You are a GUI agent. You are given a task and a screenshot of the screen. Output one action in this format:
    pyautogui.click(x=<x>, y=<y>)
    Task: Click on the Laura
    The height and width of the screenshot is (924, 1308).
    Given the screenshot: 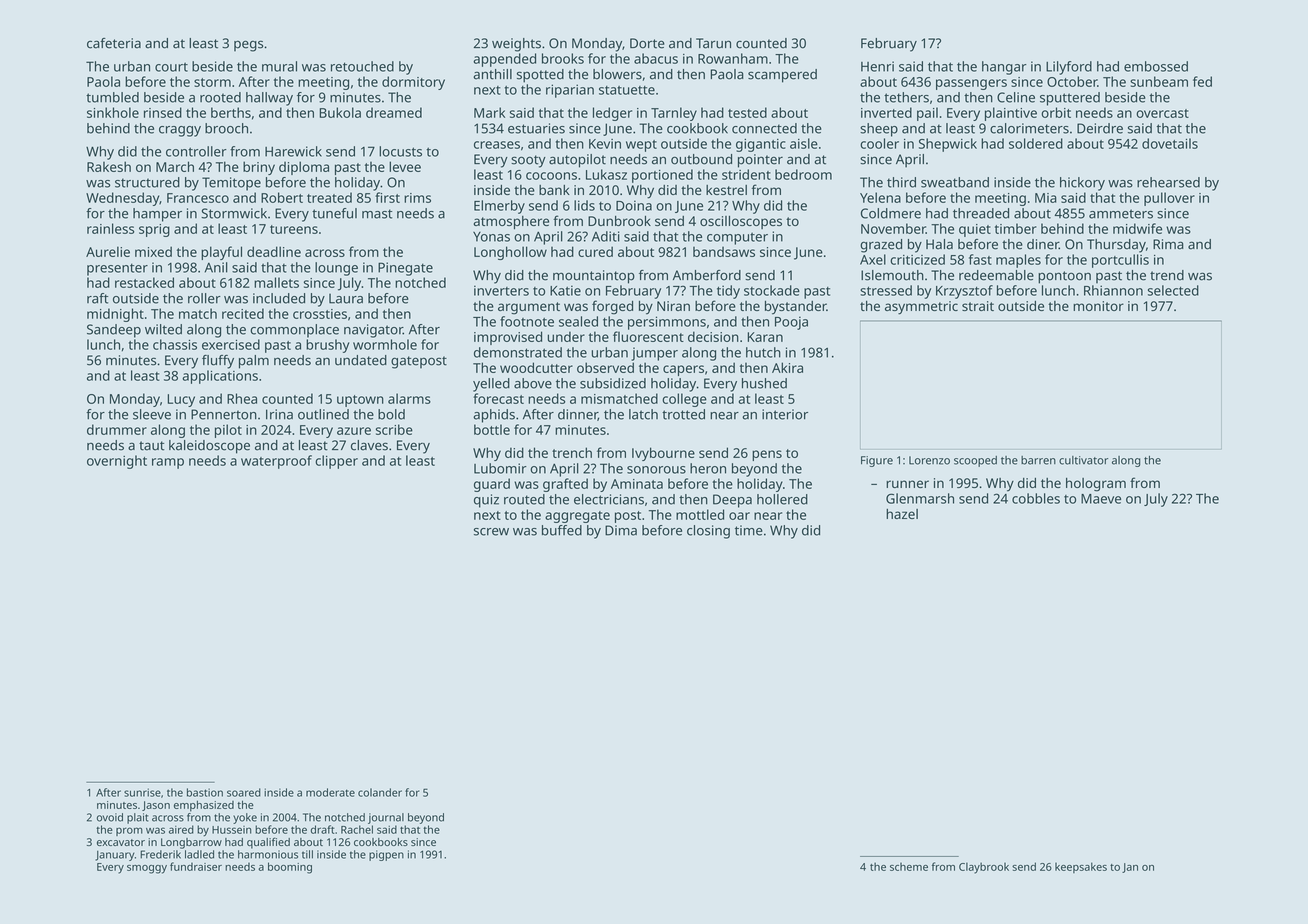 What is the action you would take?
    pyautogui.click(x=346, y=298)
